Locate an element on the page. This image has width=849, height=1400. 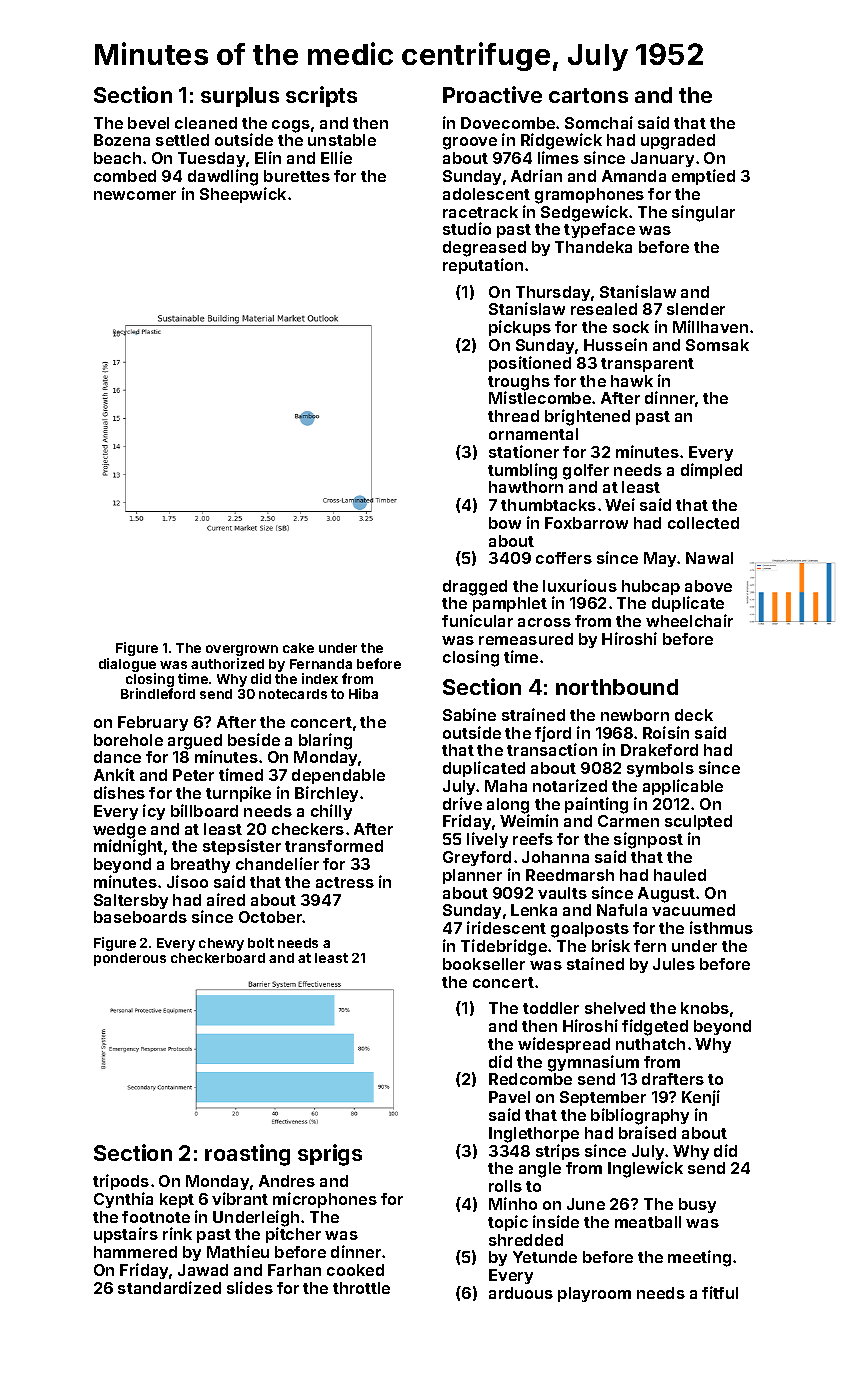
surplus is located at coordinates (240, 97).
